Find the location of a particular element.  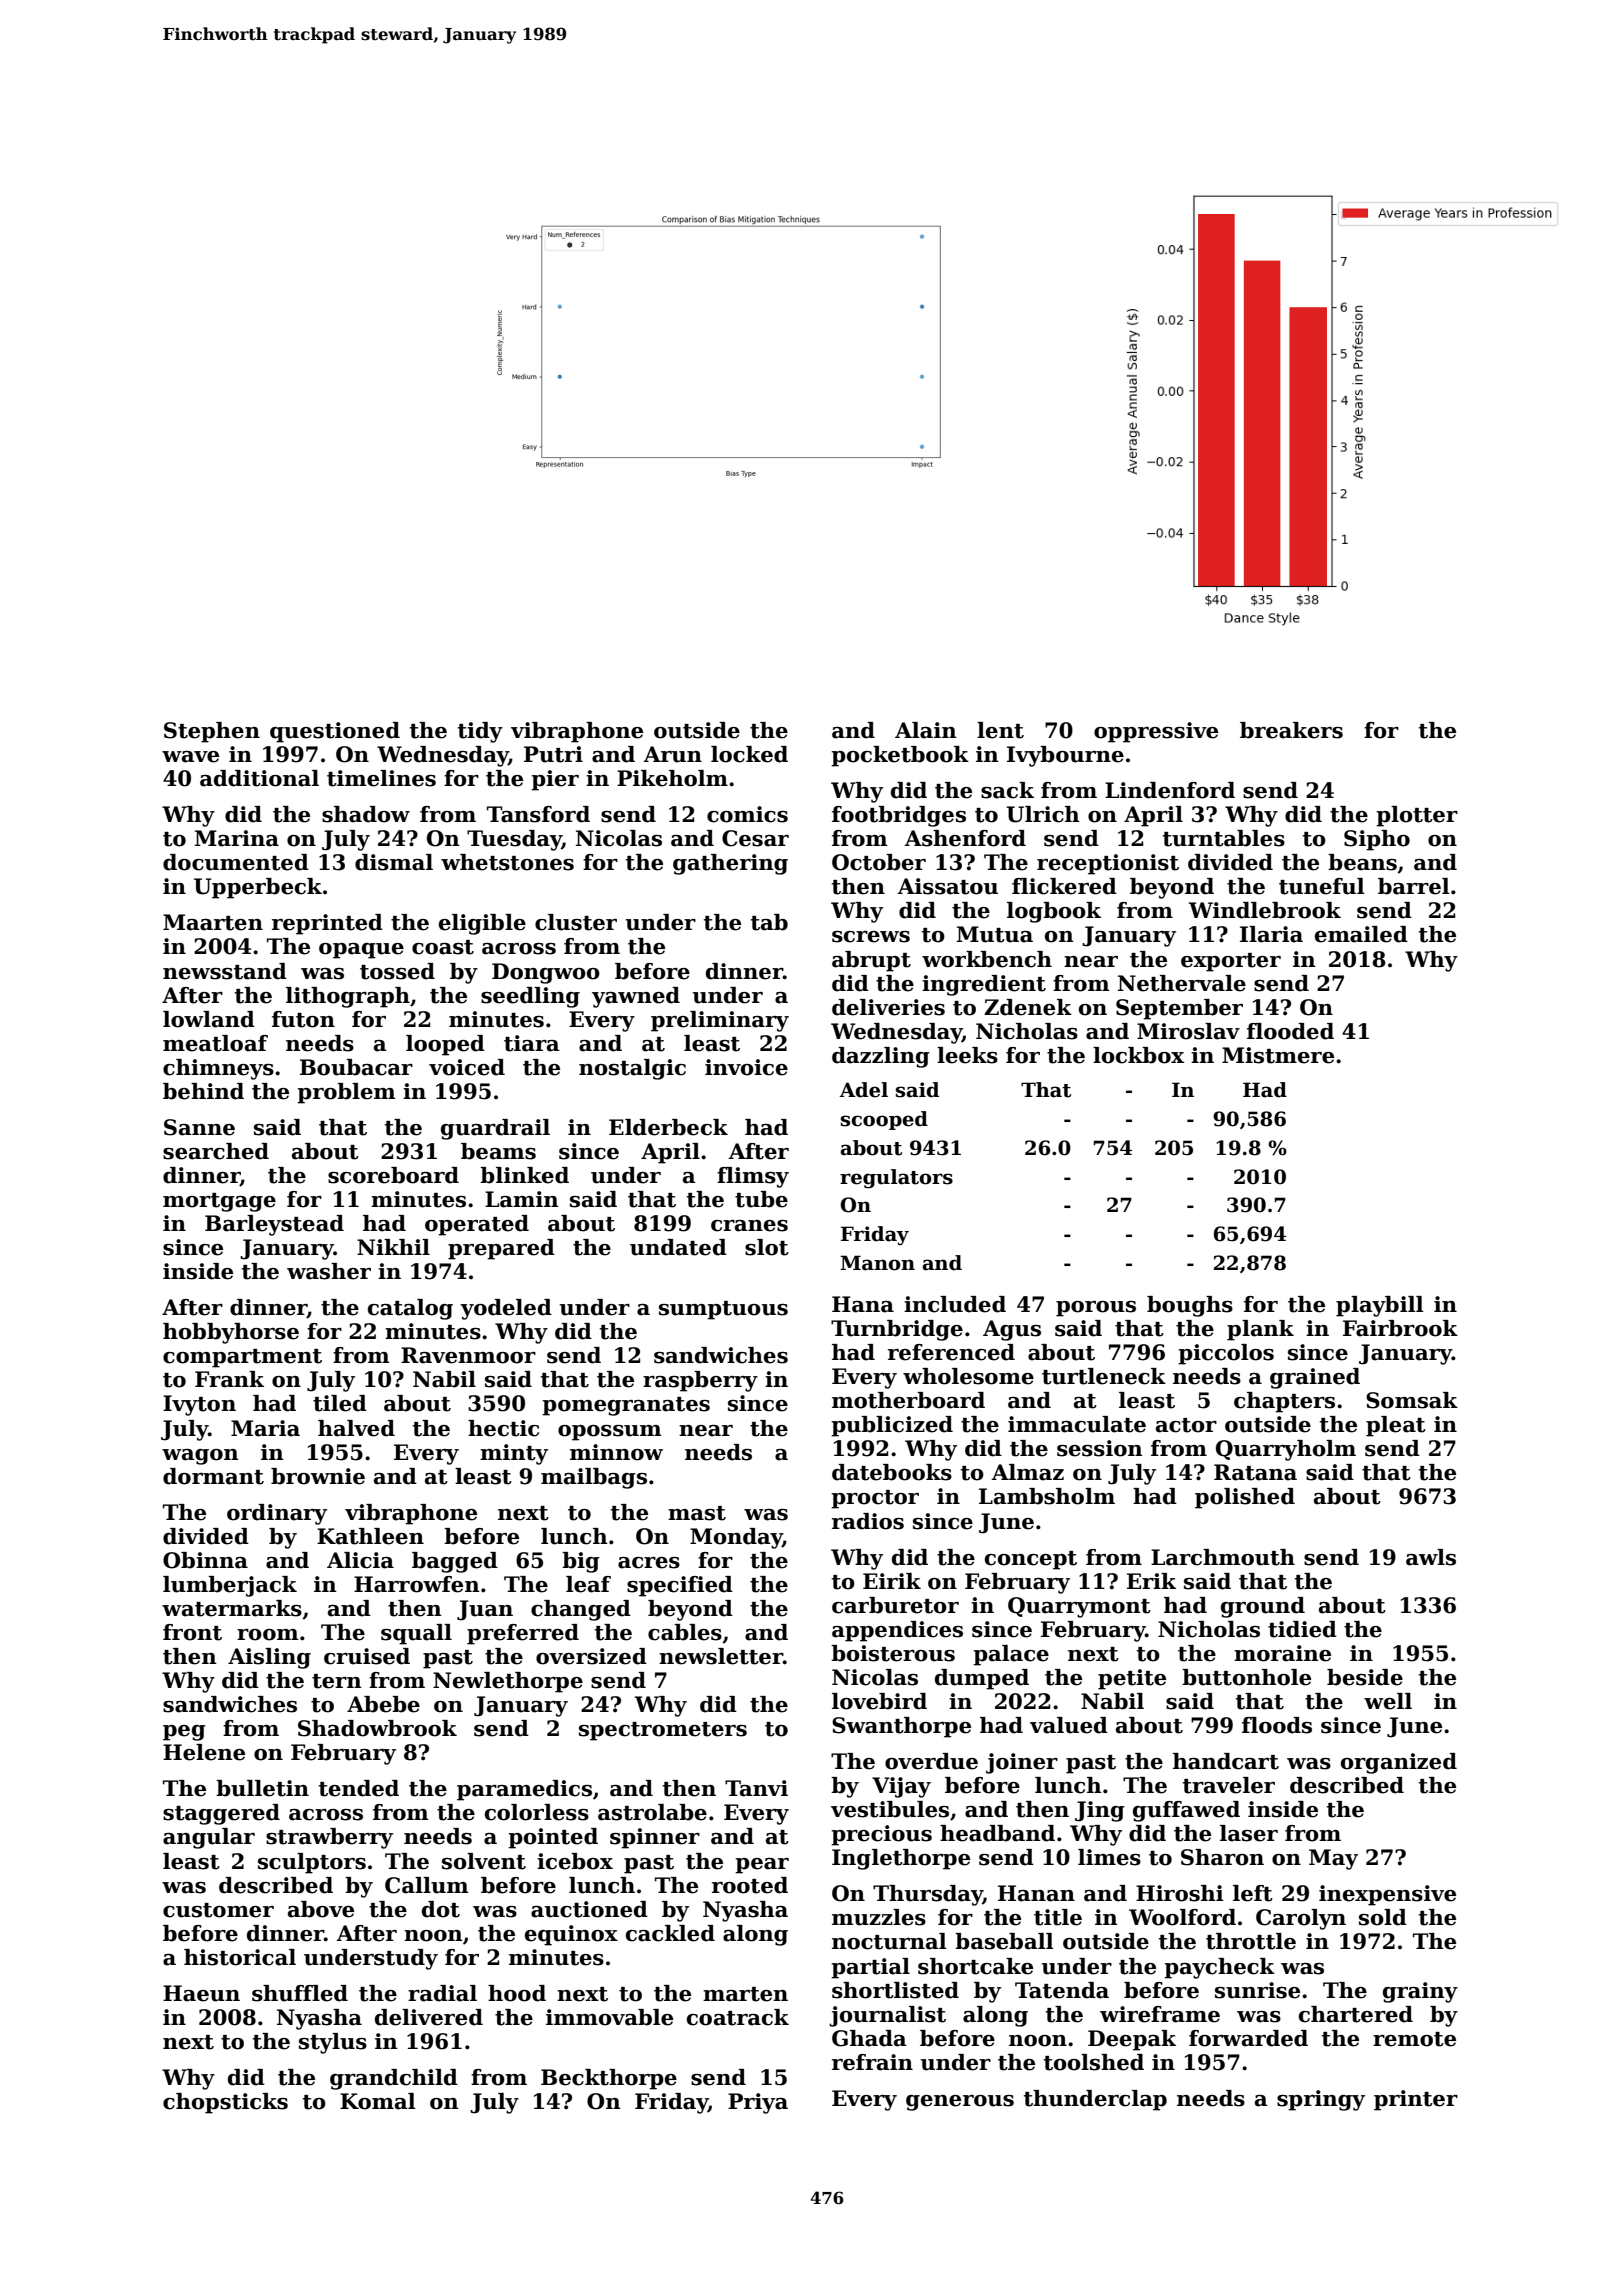

futon is located at coordinates (303, 1019).
